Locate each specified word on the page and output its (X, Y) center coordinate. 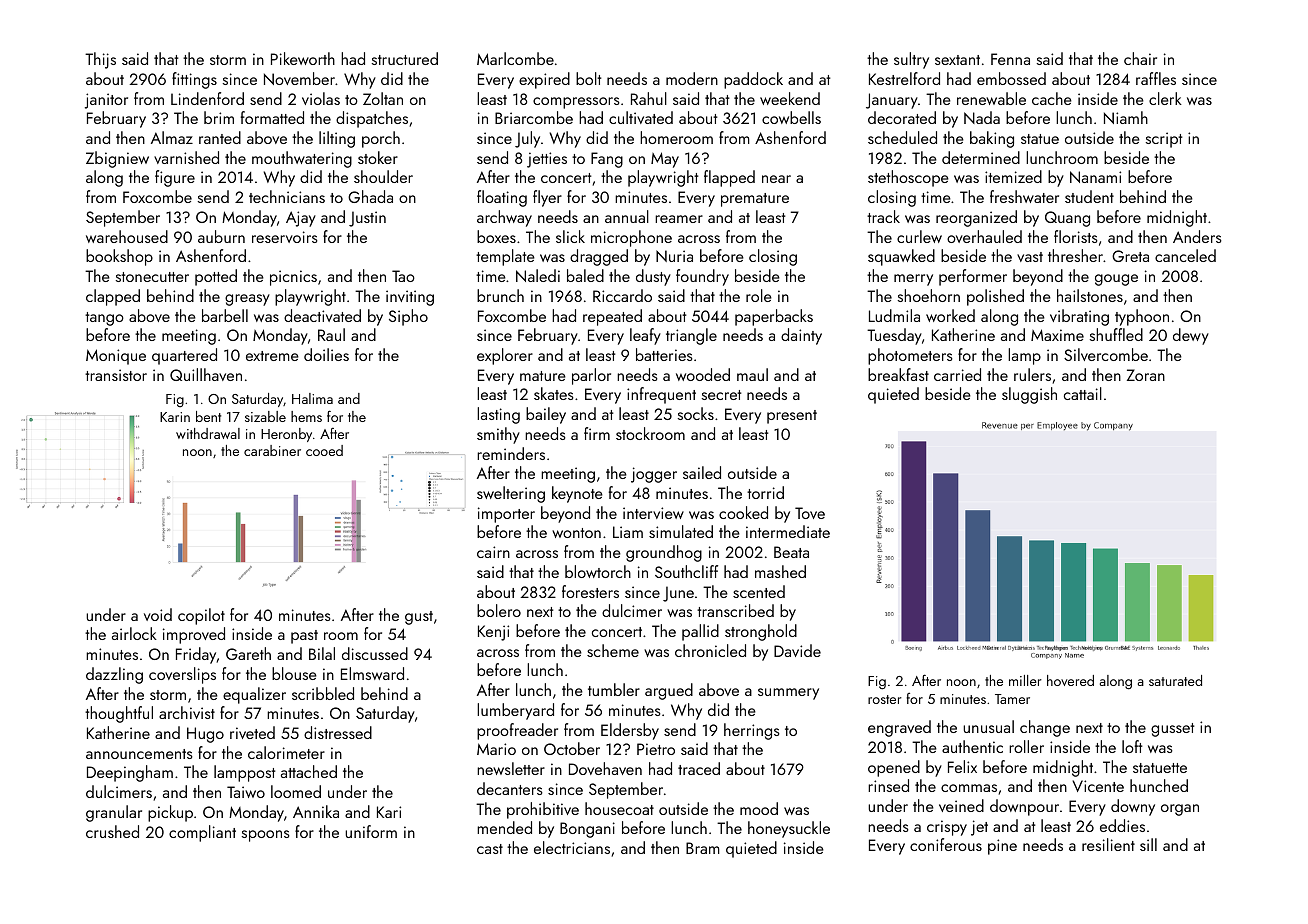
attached (309, 771)
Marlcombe (515, 58)
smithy (498, 435)
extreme (272, 356)
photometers (910, 356)
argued (669, 691)
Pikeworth (303, 58)
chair (1140, 58)
